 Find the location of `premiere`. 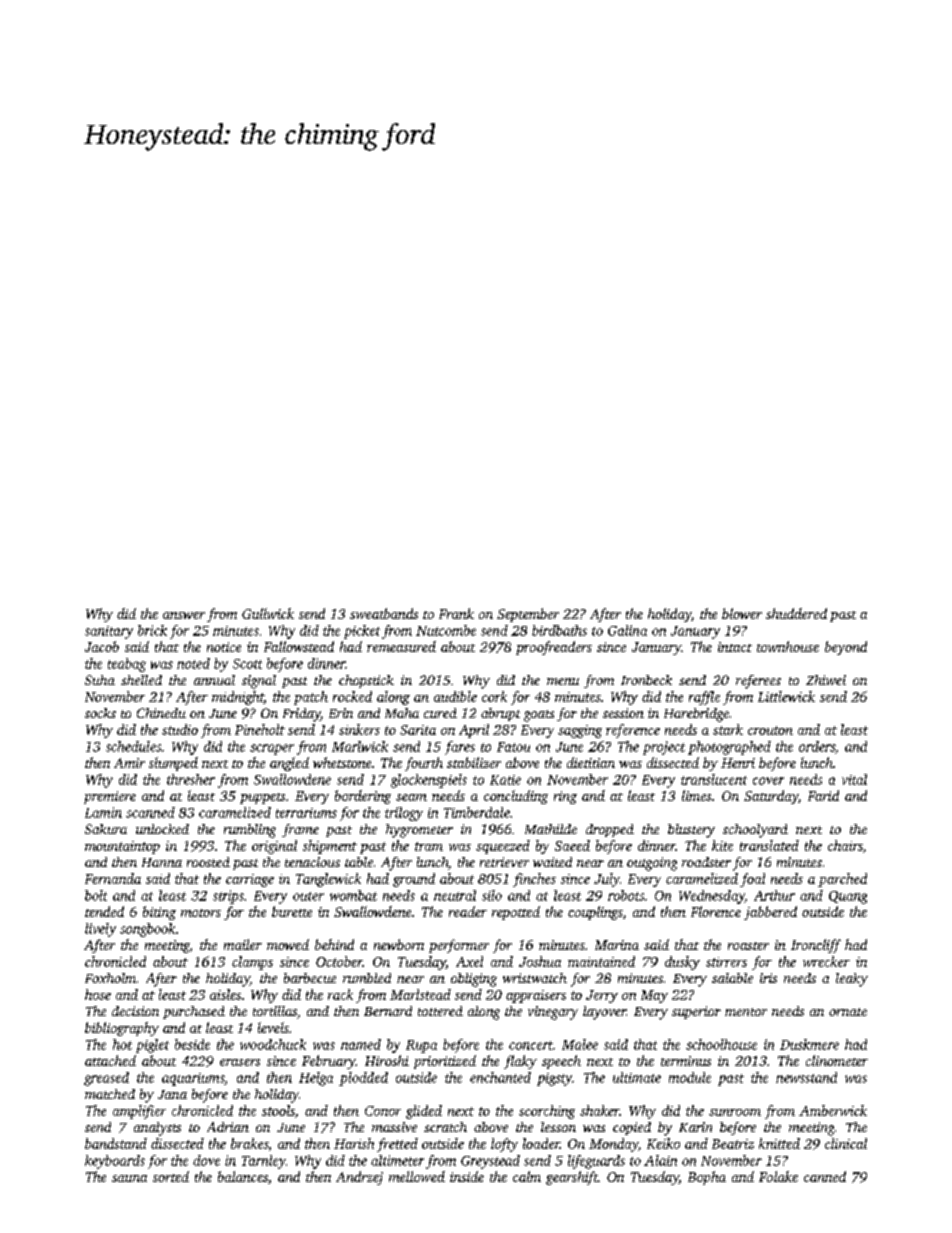

premiere is located at coordinates (110, 797).
